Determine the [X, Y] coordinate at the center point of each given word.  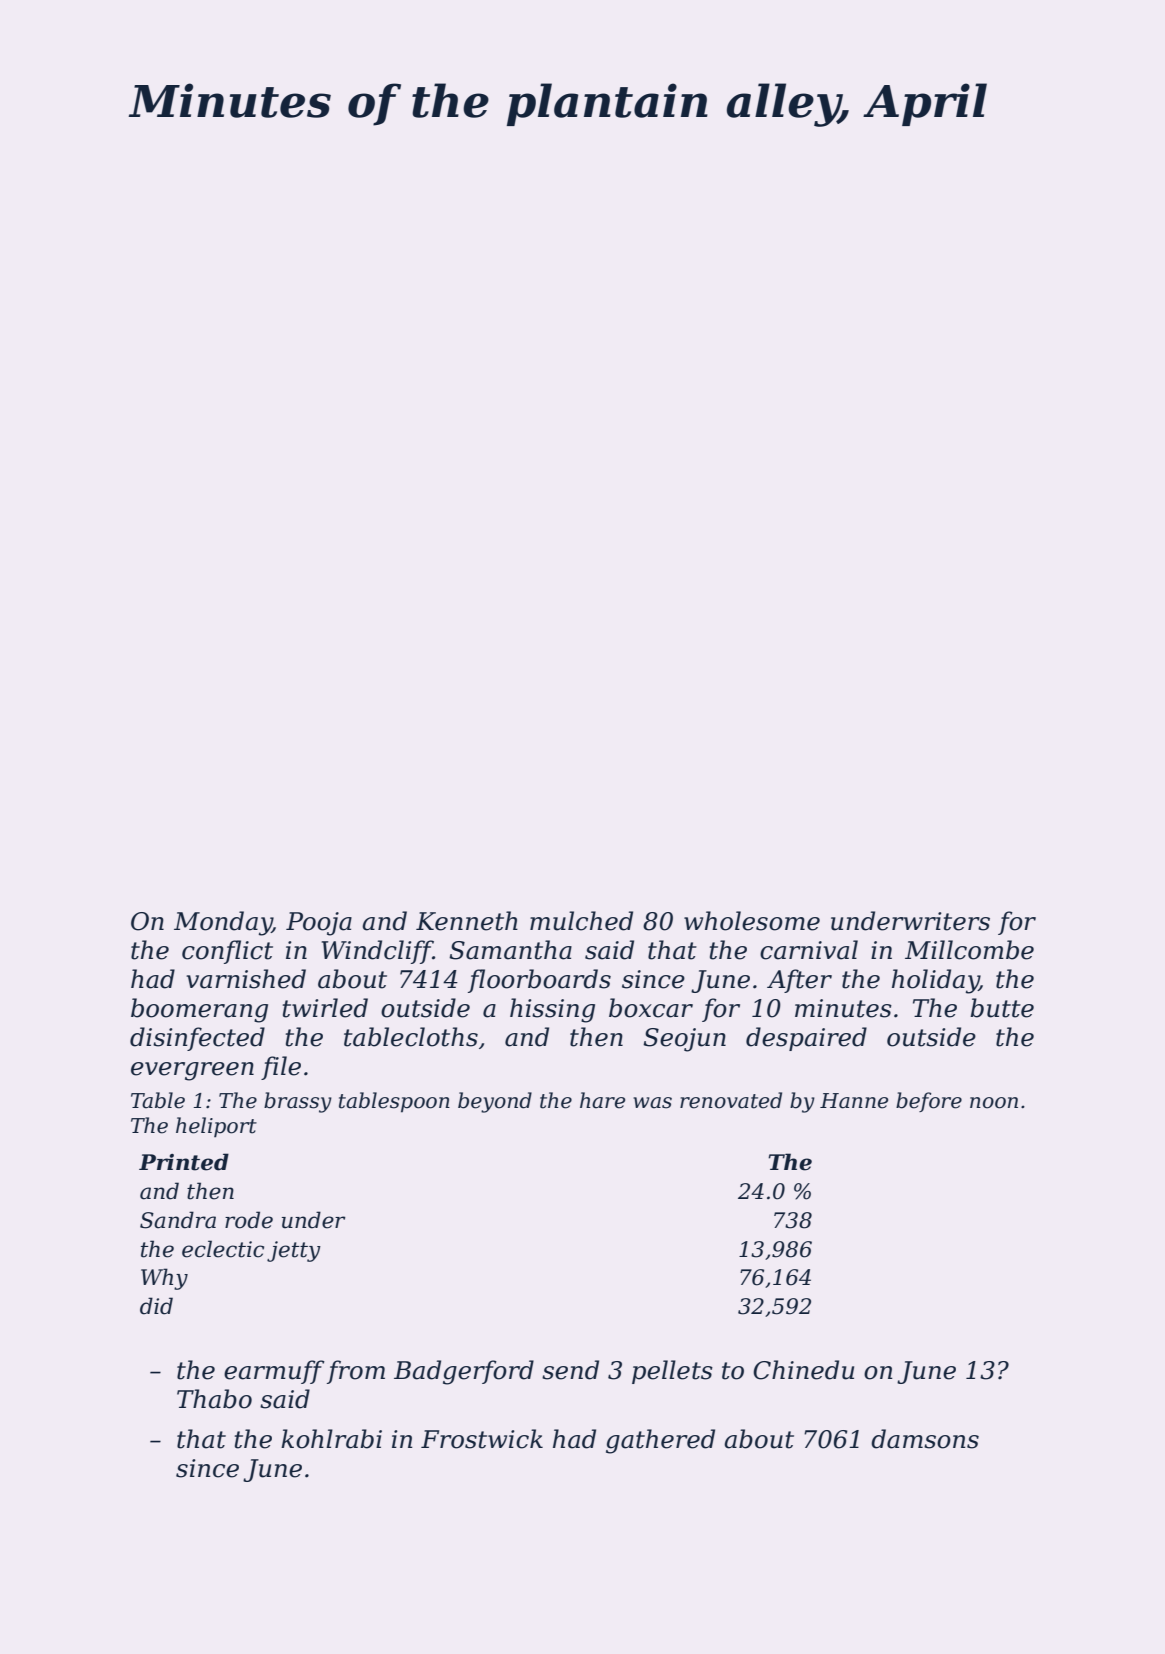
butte [1002, 1008]
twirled [325, 1008]
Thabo [214, 1399]
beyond [495, 1102]
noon [994, 1103]
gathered [660, 1441]
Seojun [684, 1040]
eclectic [223, 1249]
